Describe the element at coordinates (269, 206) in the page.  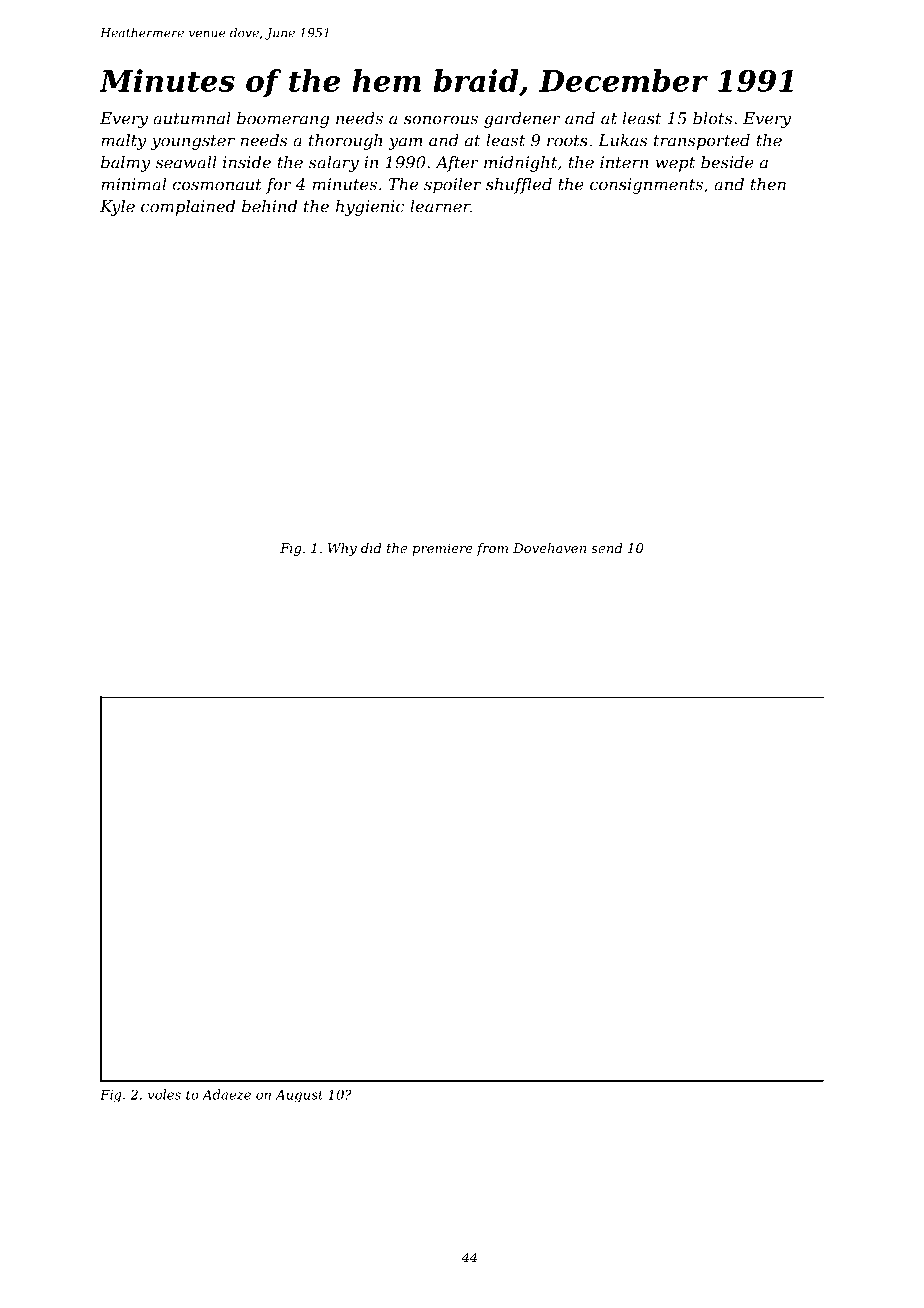
I see `behind` at that location.
